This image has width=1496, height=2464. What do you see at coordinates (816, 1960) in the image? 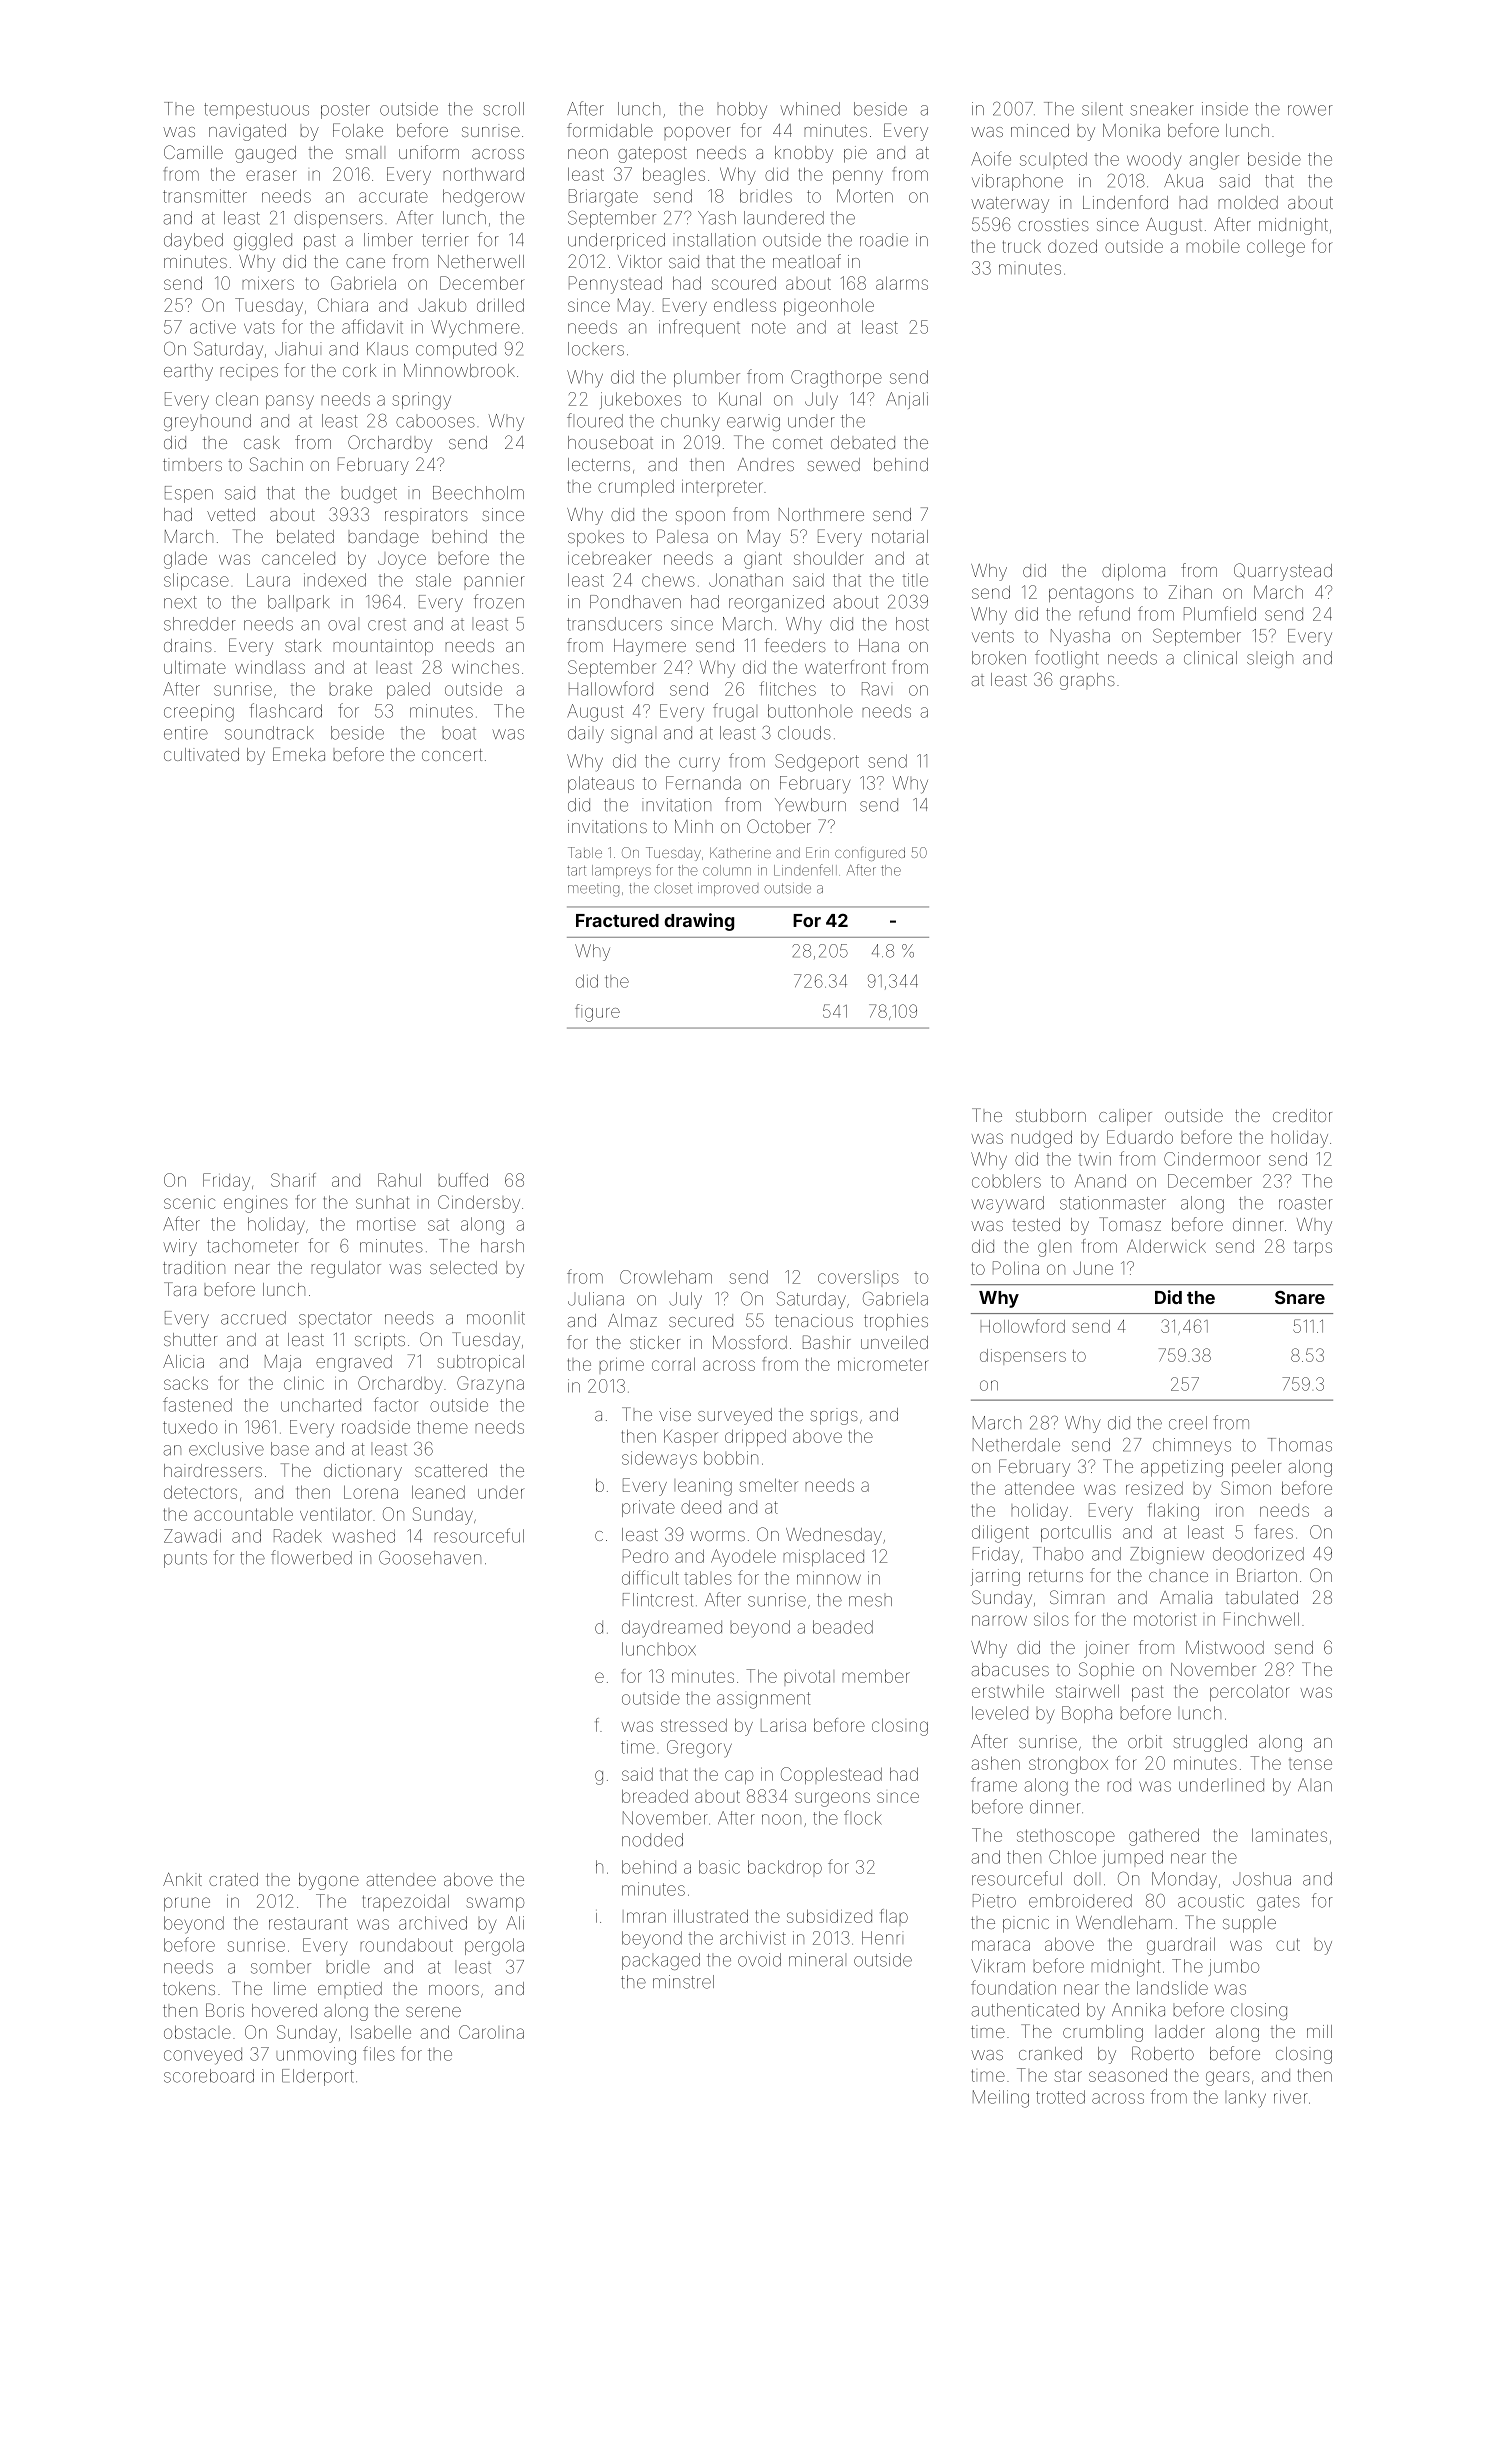
I see `mineral` at bounding box center [816, 1960].
